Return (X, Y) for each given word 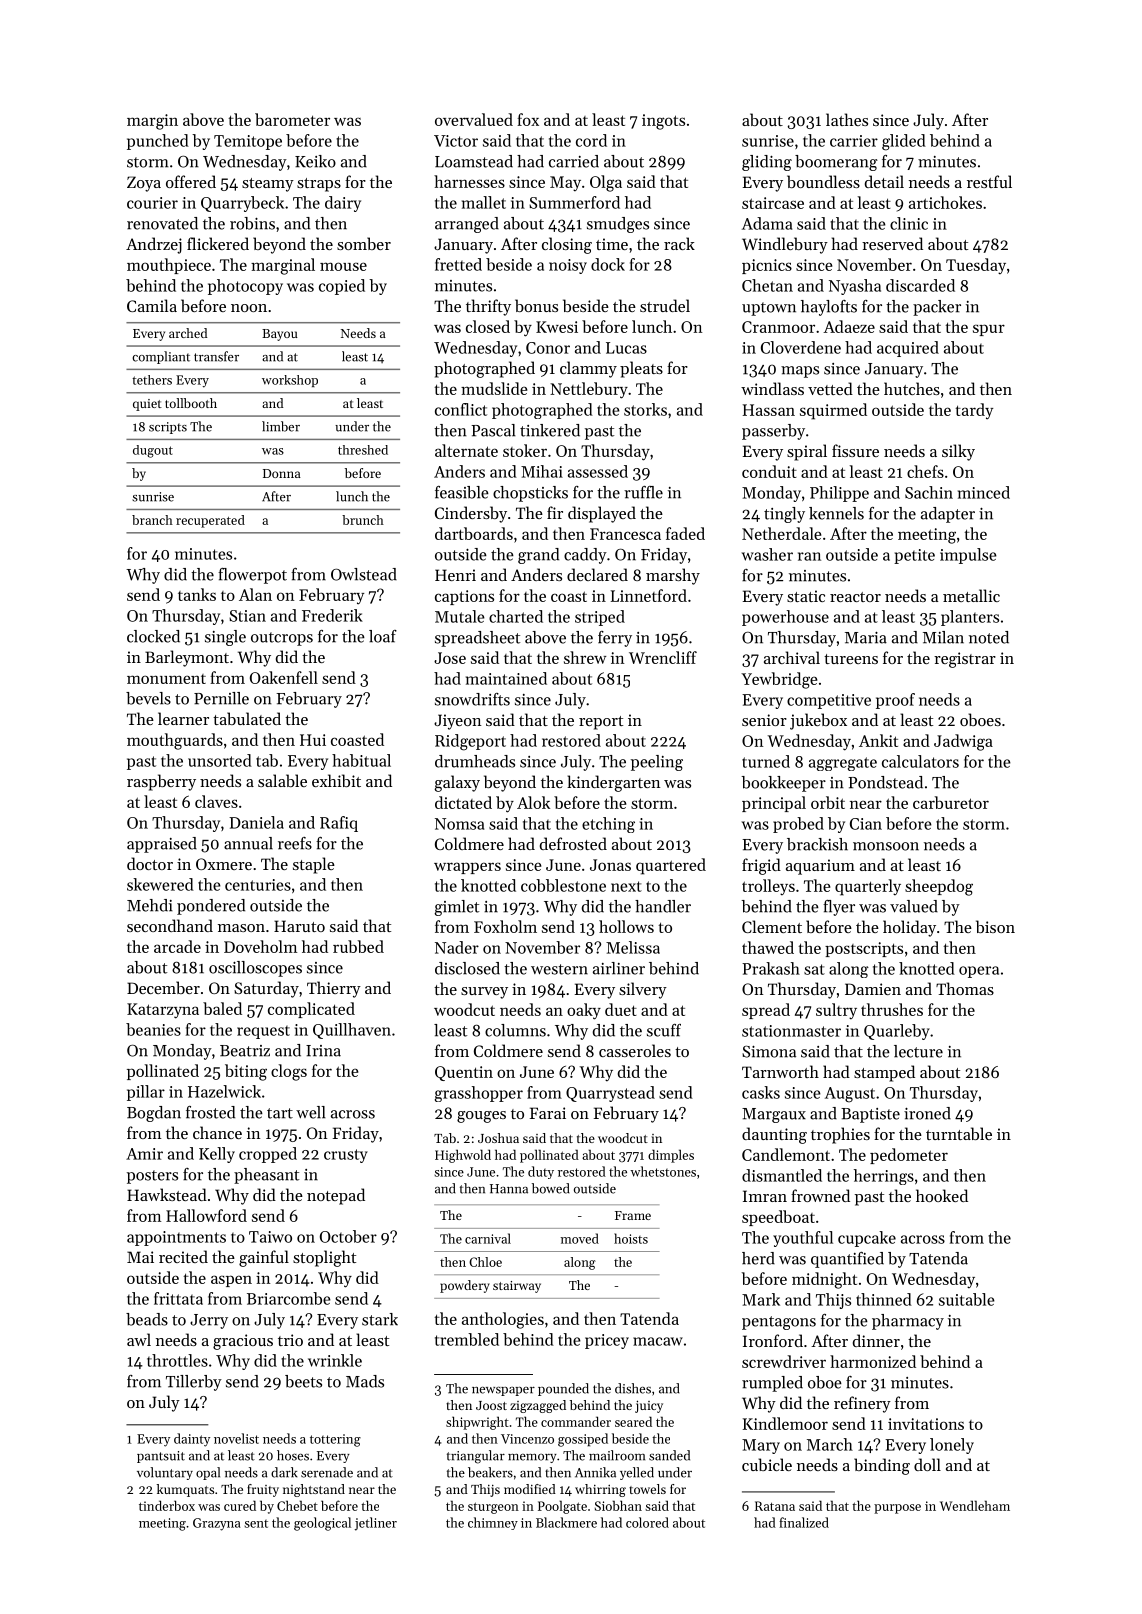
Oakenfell (284, 677)
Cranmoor (778, 327)
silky (958, 452)
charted (516, 616)
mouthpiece (169, 266)
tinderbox (167, 1505)
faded (685, 533)
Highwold (463, 1156)
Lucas (626, 348)
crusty (346, 1156)
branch (152, 520)
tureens (851, 659)
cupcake (867, 1239)
